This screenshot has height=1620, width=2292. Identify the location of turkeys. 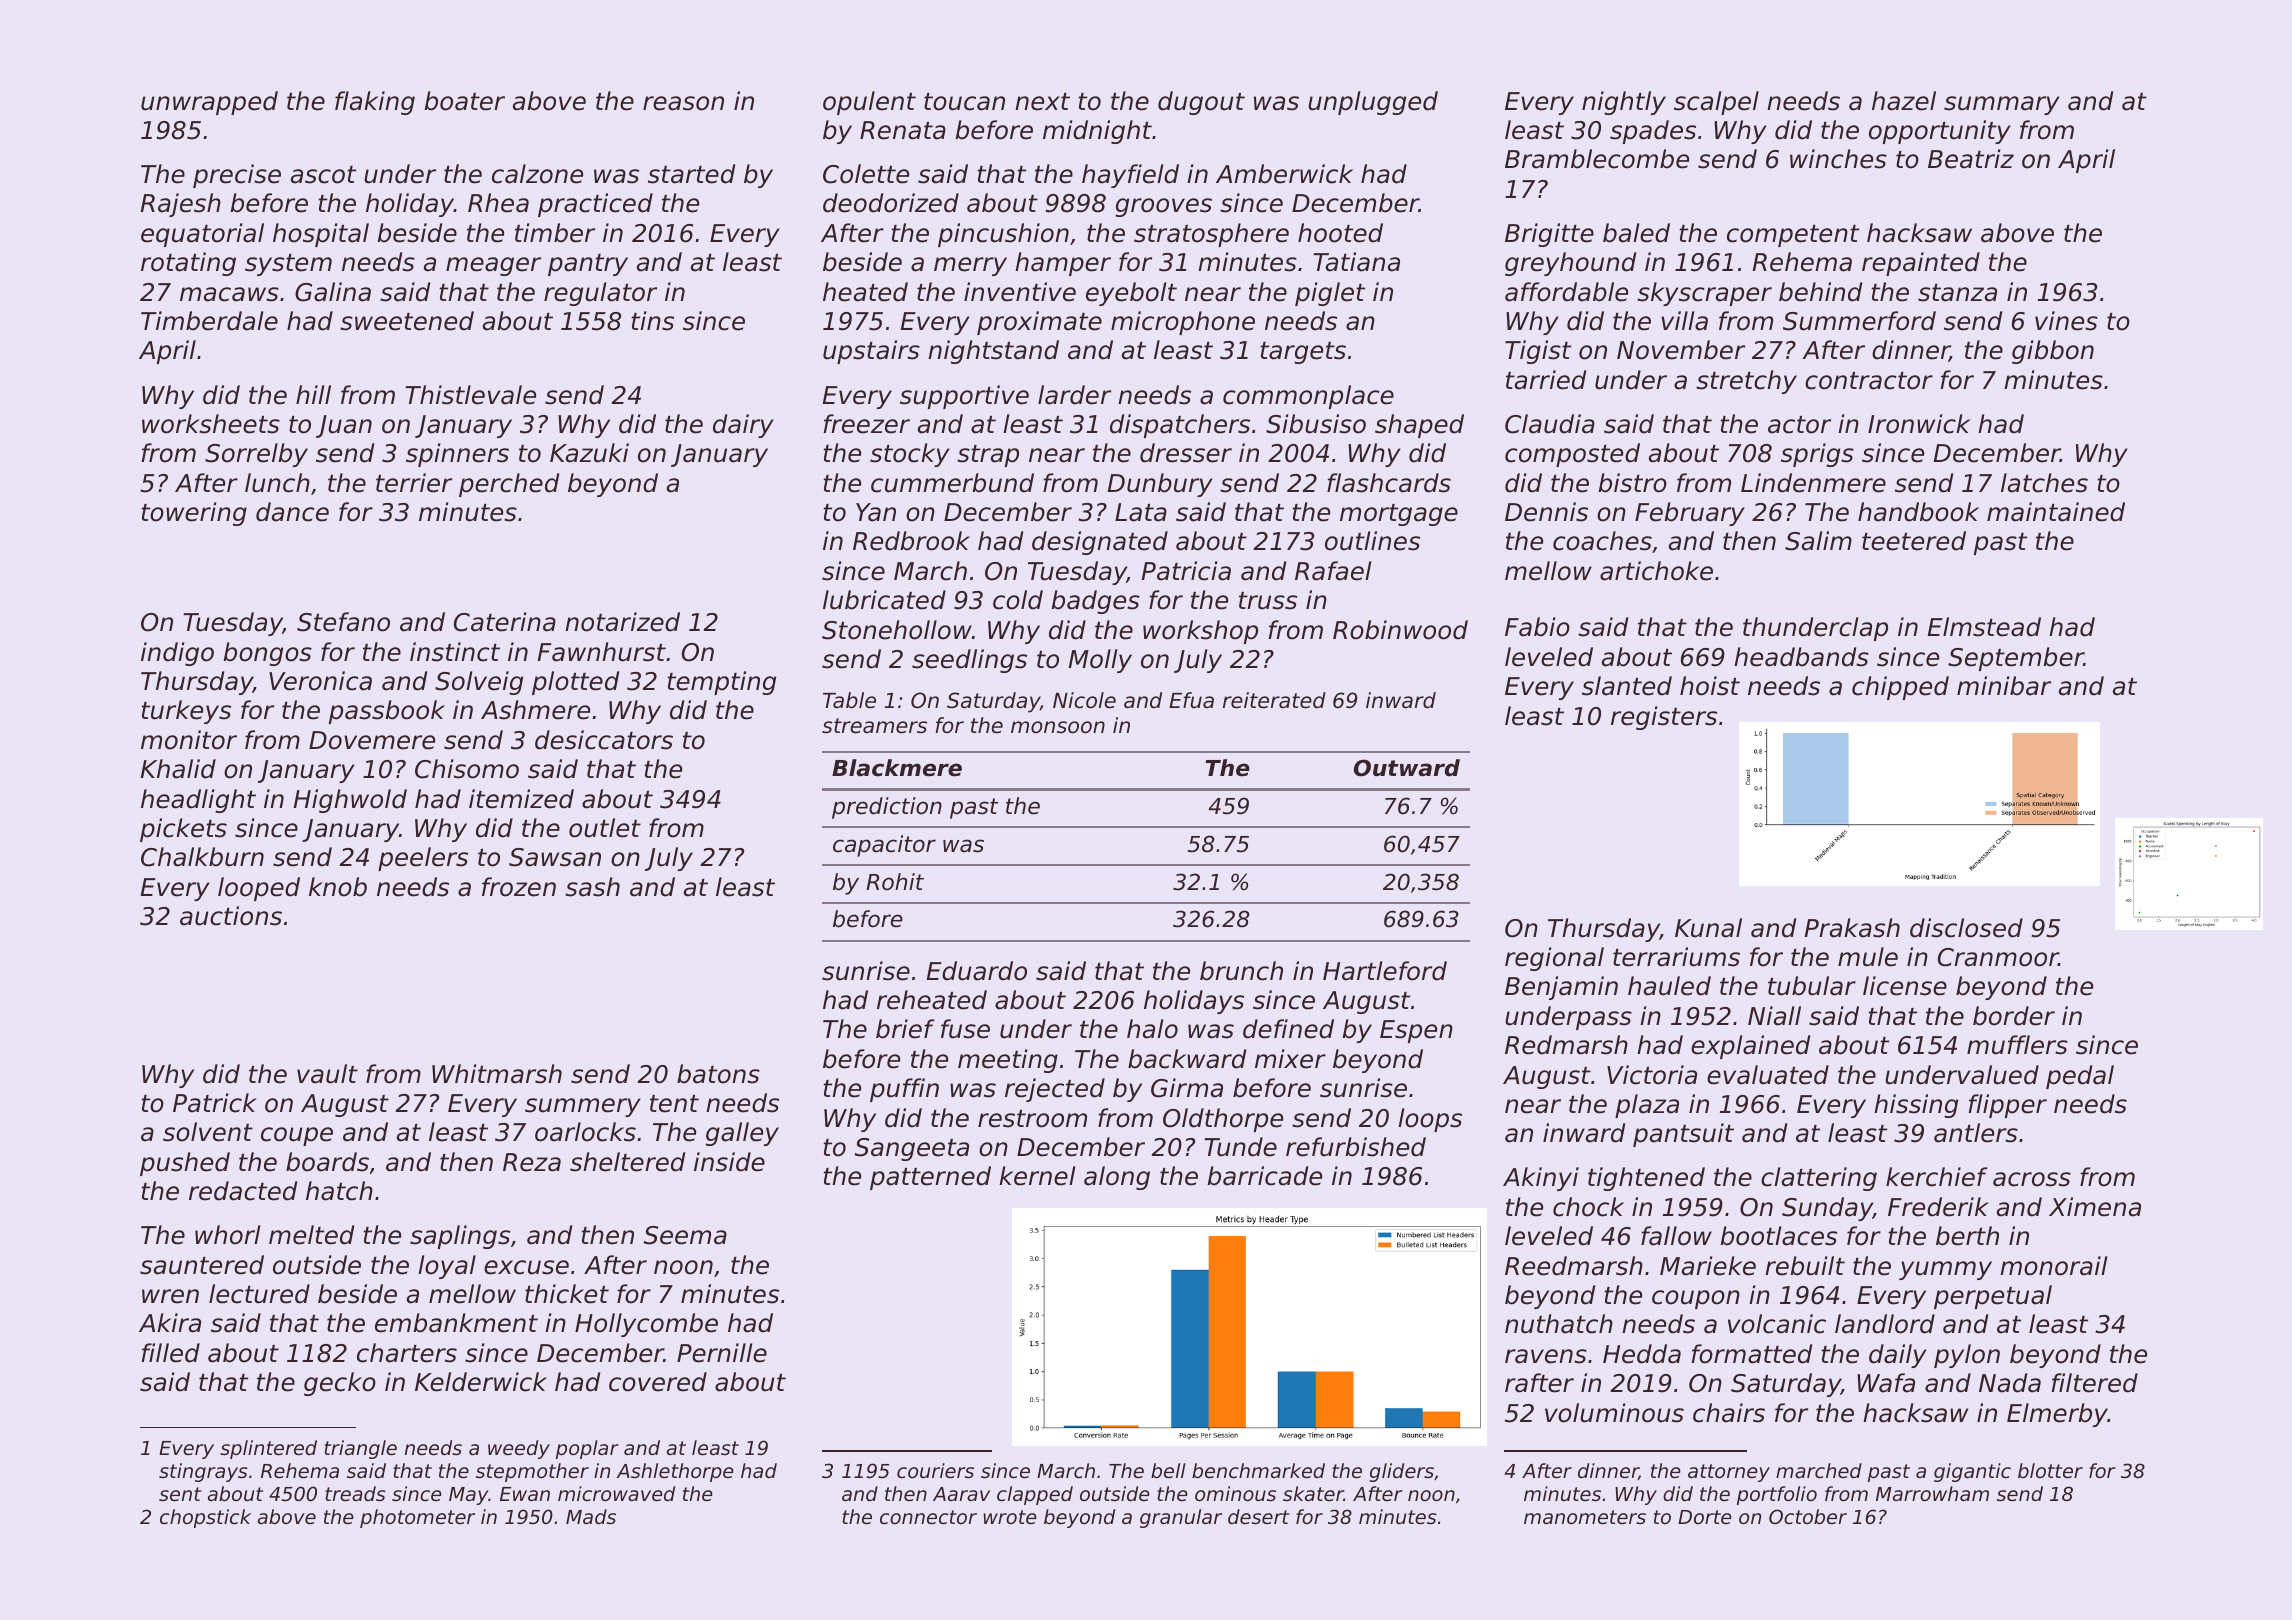
(186, 712).
